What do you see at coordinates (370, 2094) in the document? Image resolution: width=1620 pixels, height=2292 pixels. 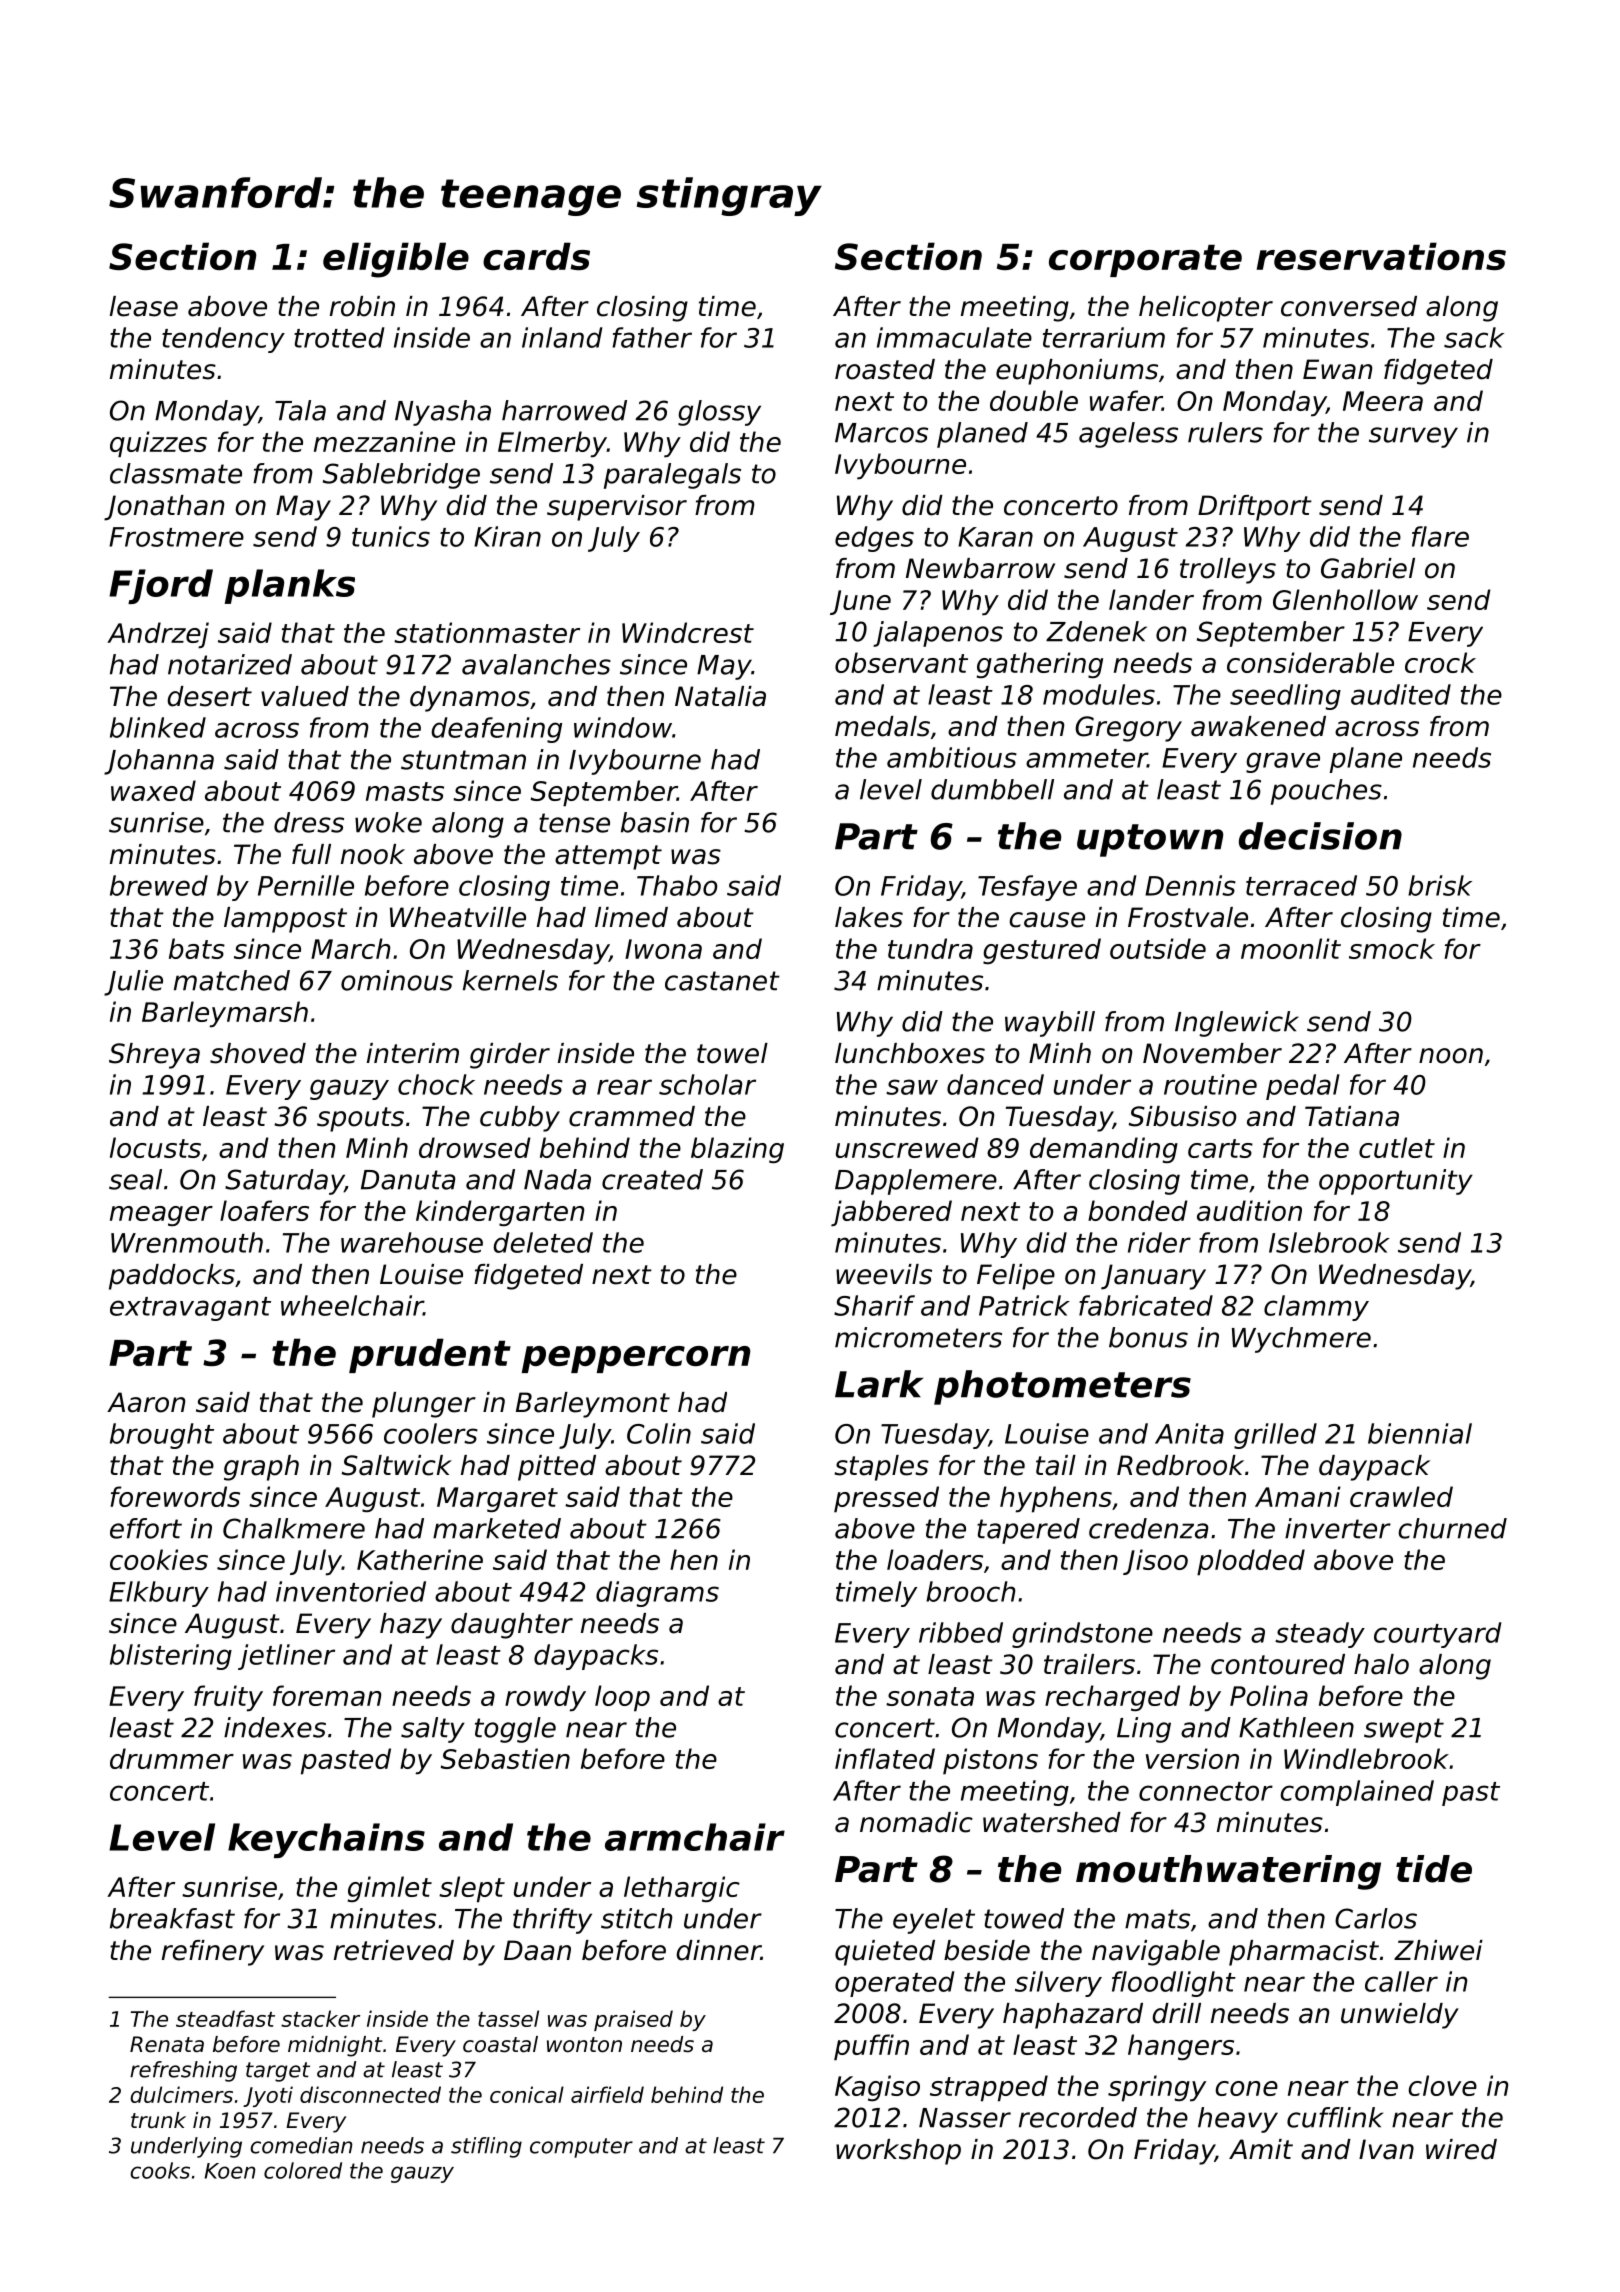 I see `disconnected` at bounding box center [370, 2094].
